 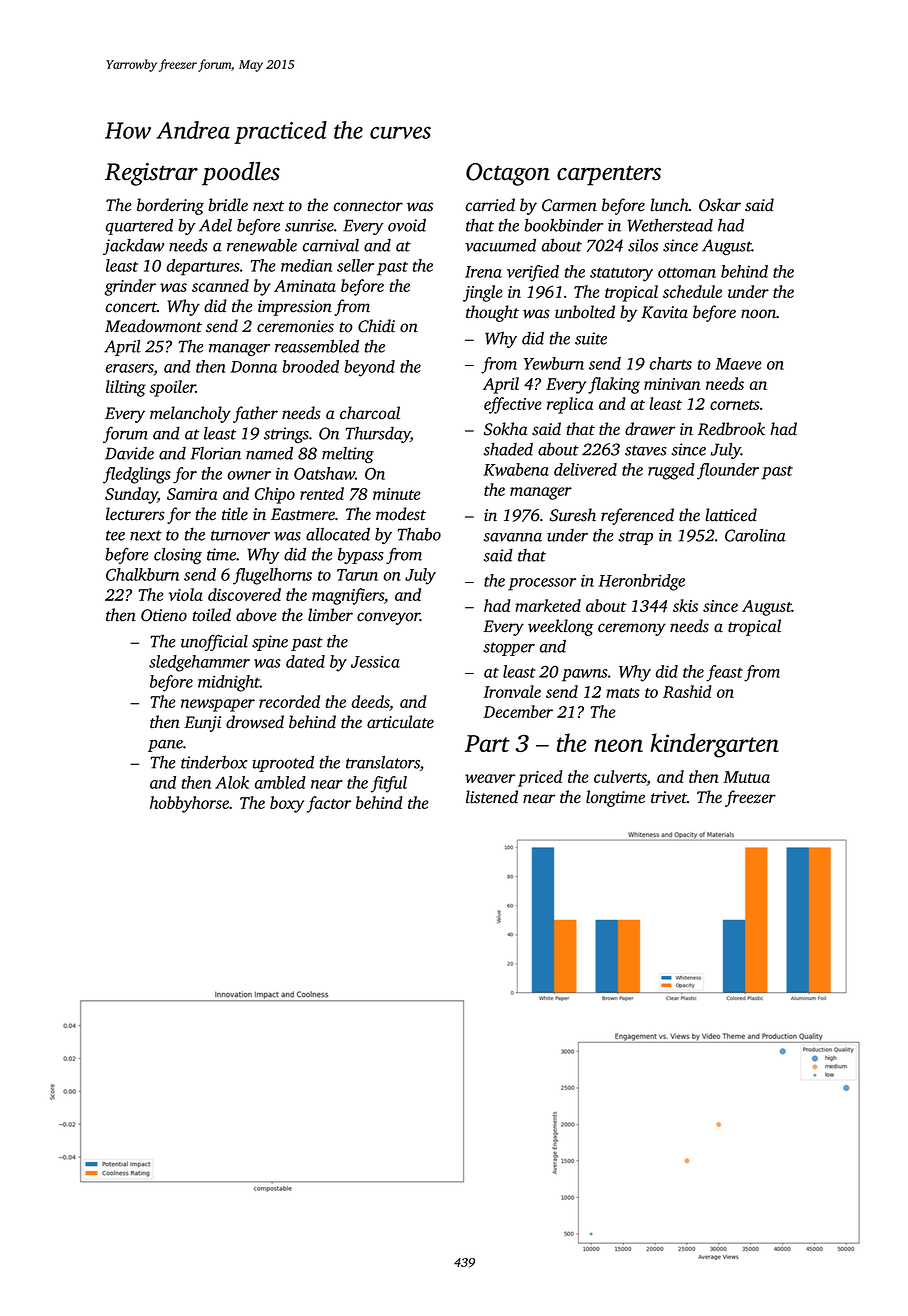 I want to click on hobbyhorse, so click(x=189, y=804).
